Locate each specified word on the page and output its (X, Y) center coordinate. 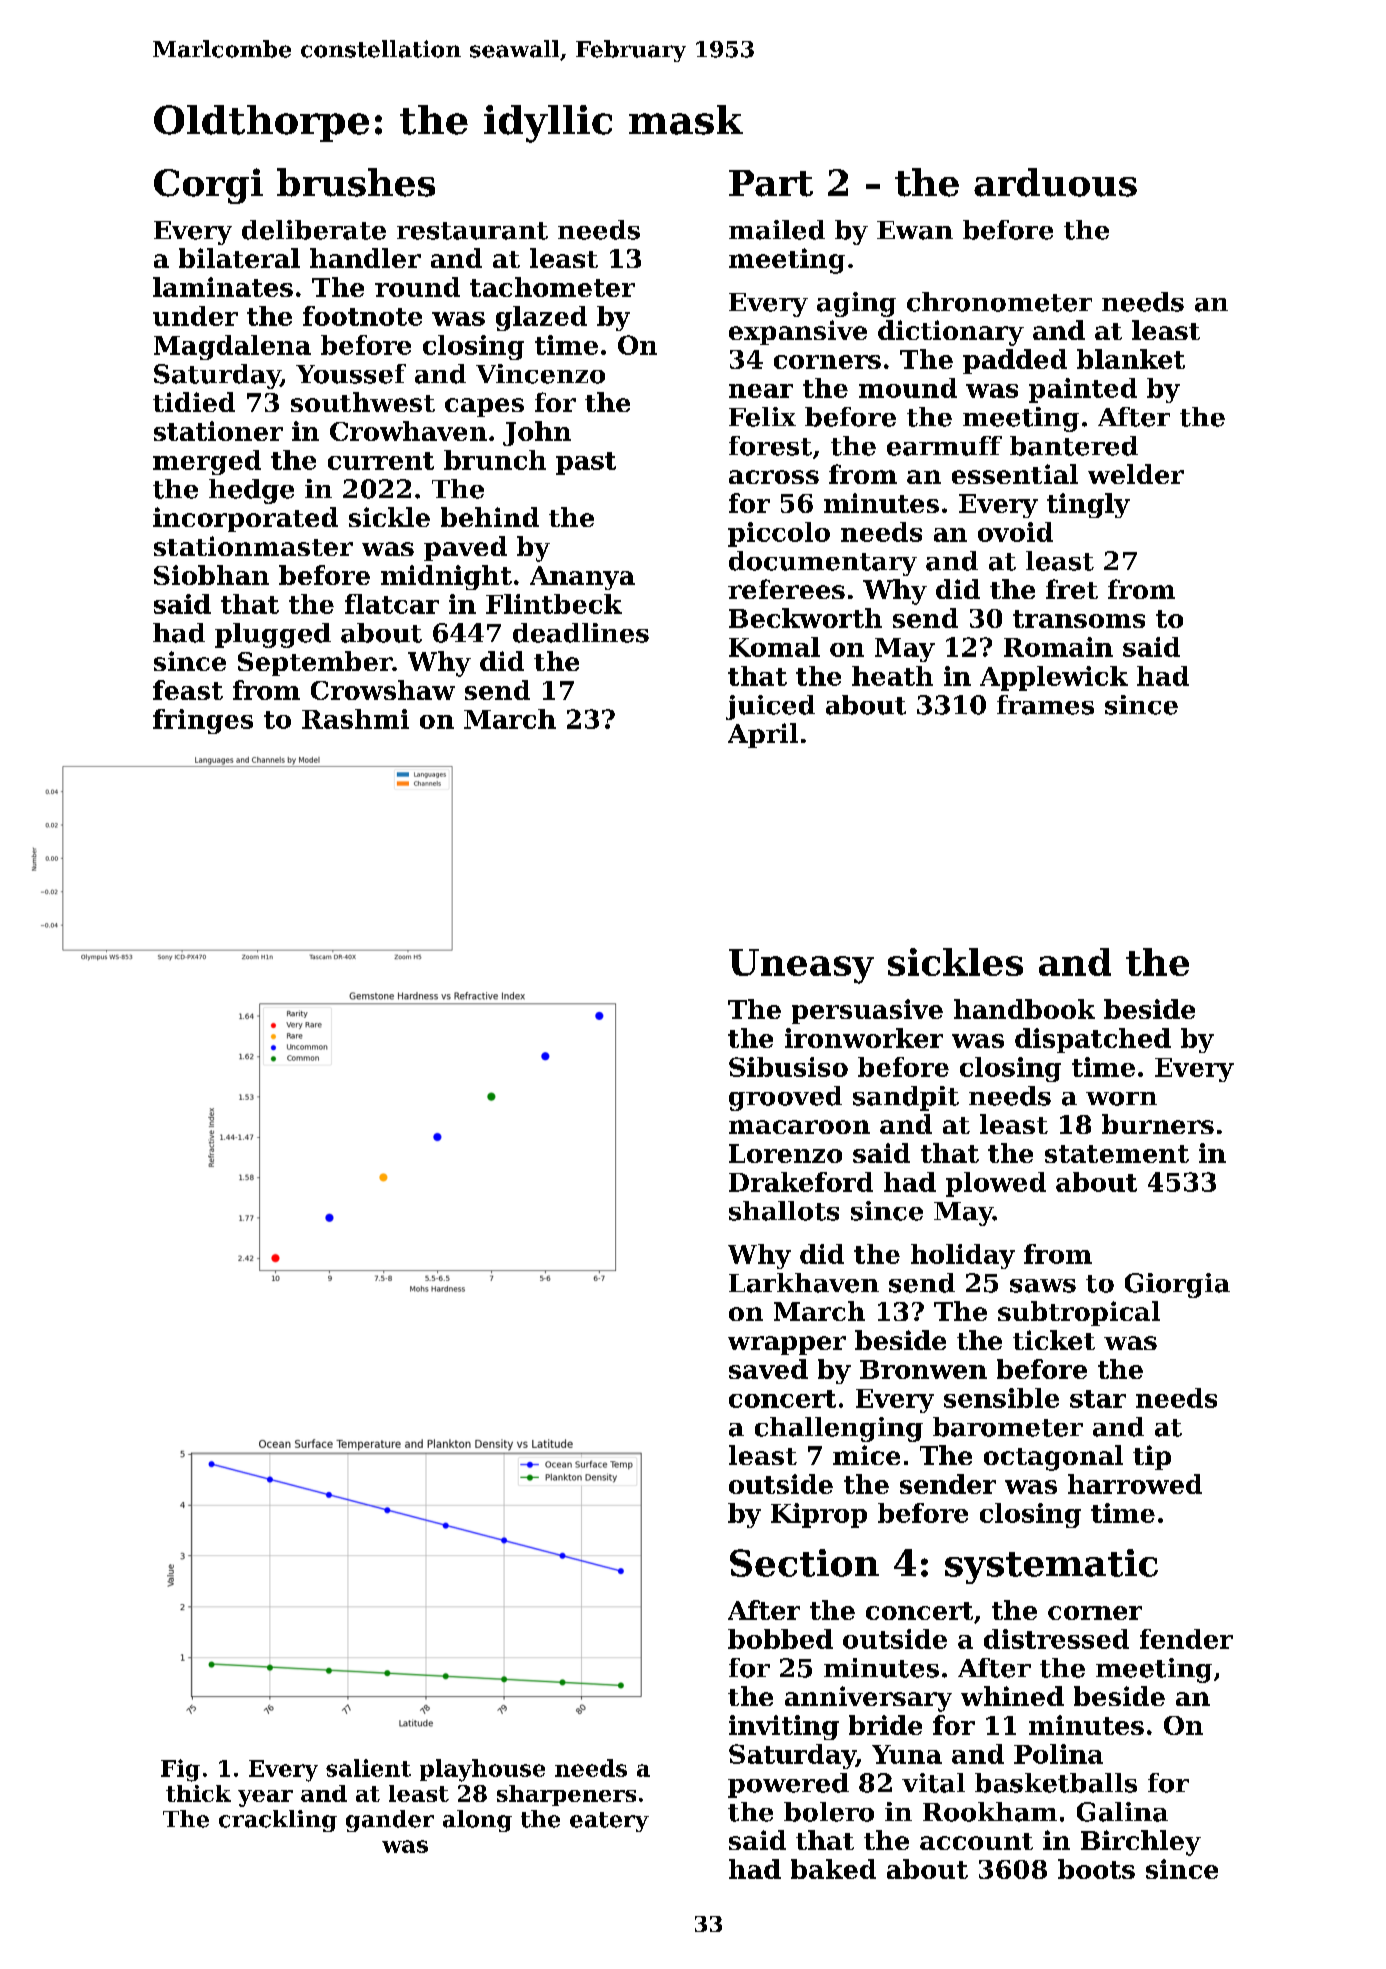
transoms (1079, 619)
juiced (770, 707)
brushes (356, 182)
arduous (1055, 182)
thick (198, 1793)
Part (771, 183)
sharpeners (566, 1795)
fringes (203, 721)
